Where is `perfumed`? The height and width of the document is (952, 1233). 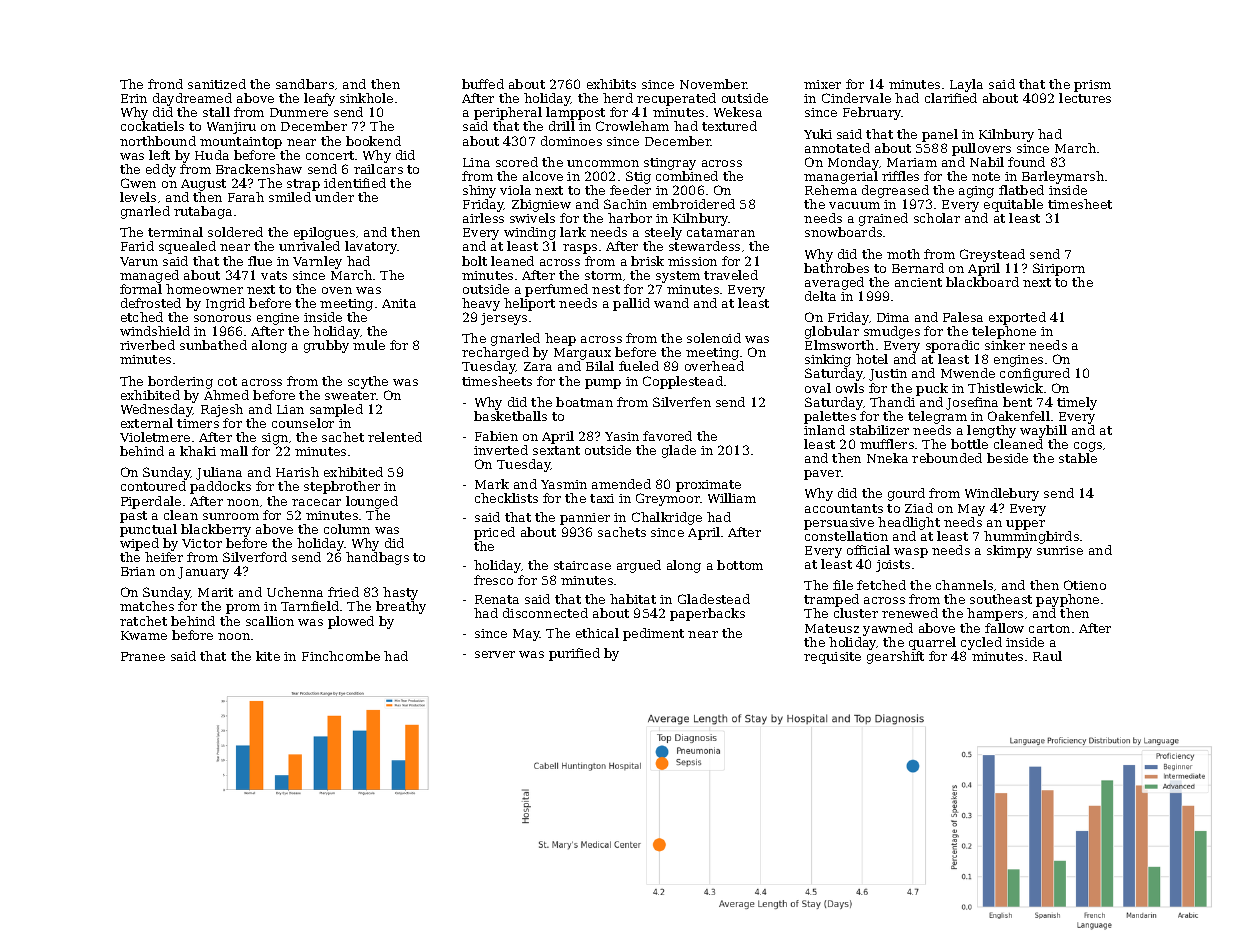 perfumed is located at coordinates (556, 290).
